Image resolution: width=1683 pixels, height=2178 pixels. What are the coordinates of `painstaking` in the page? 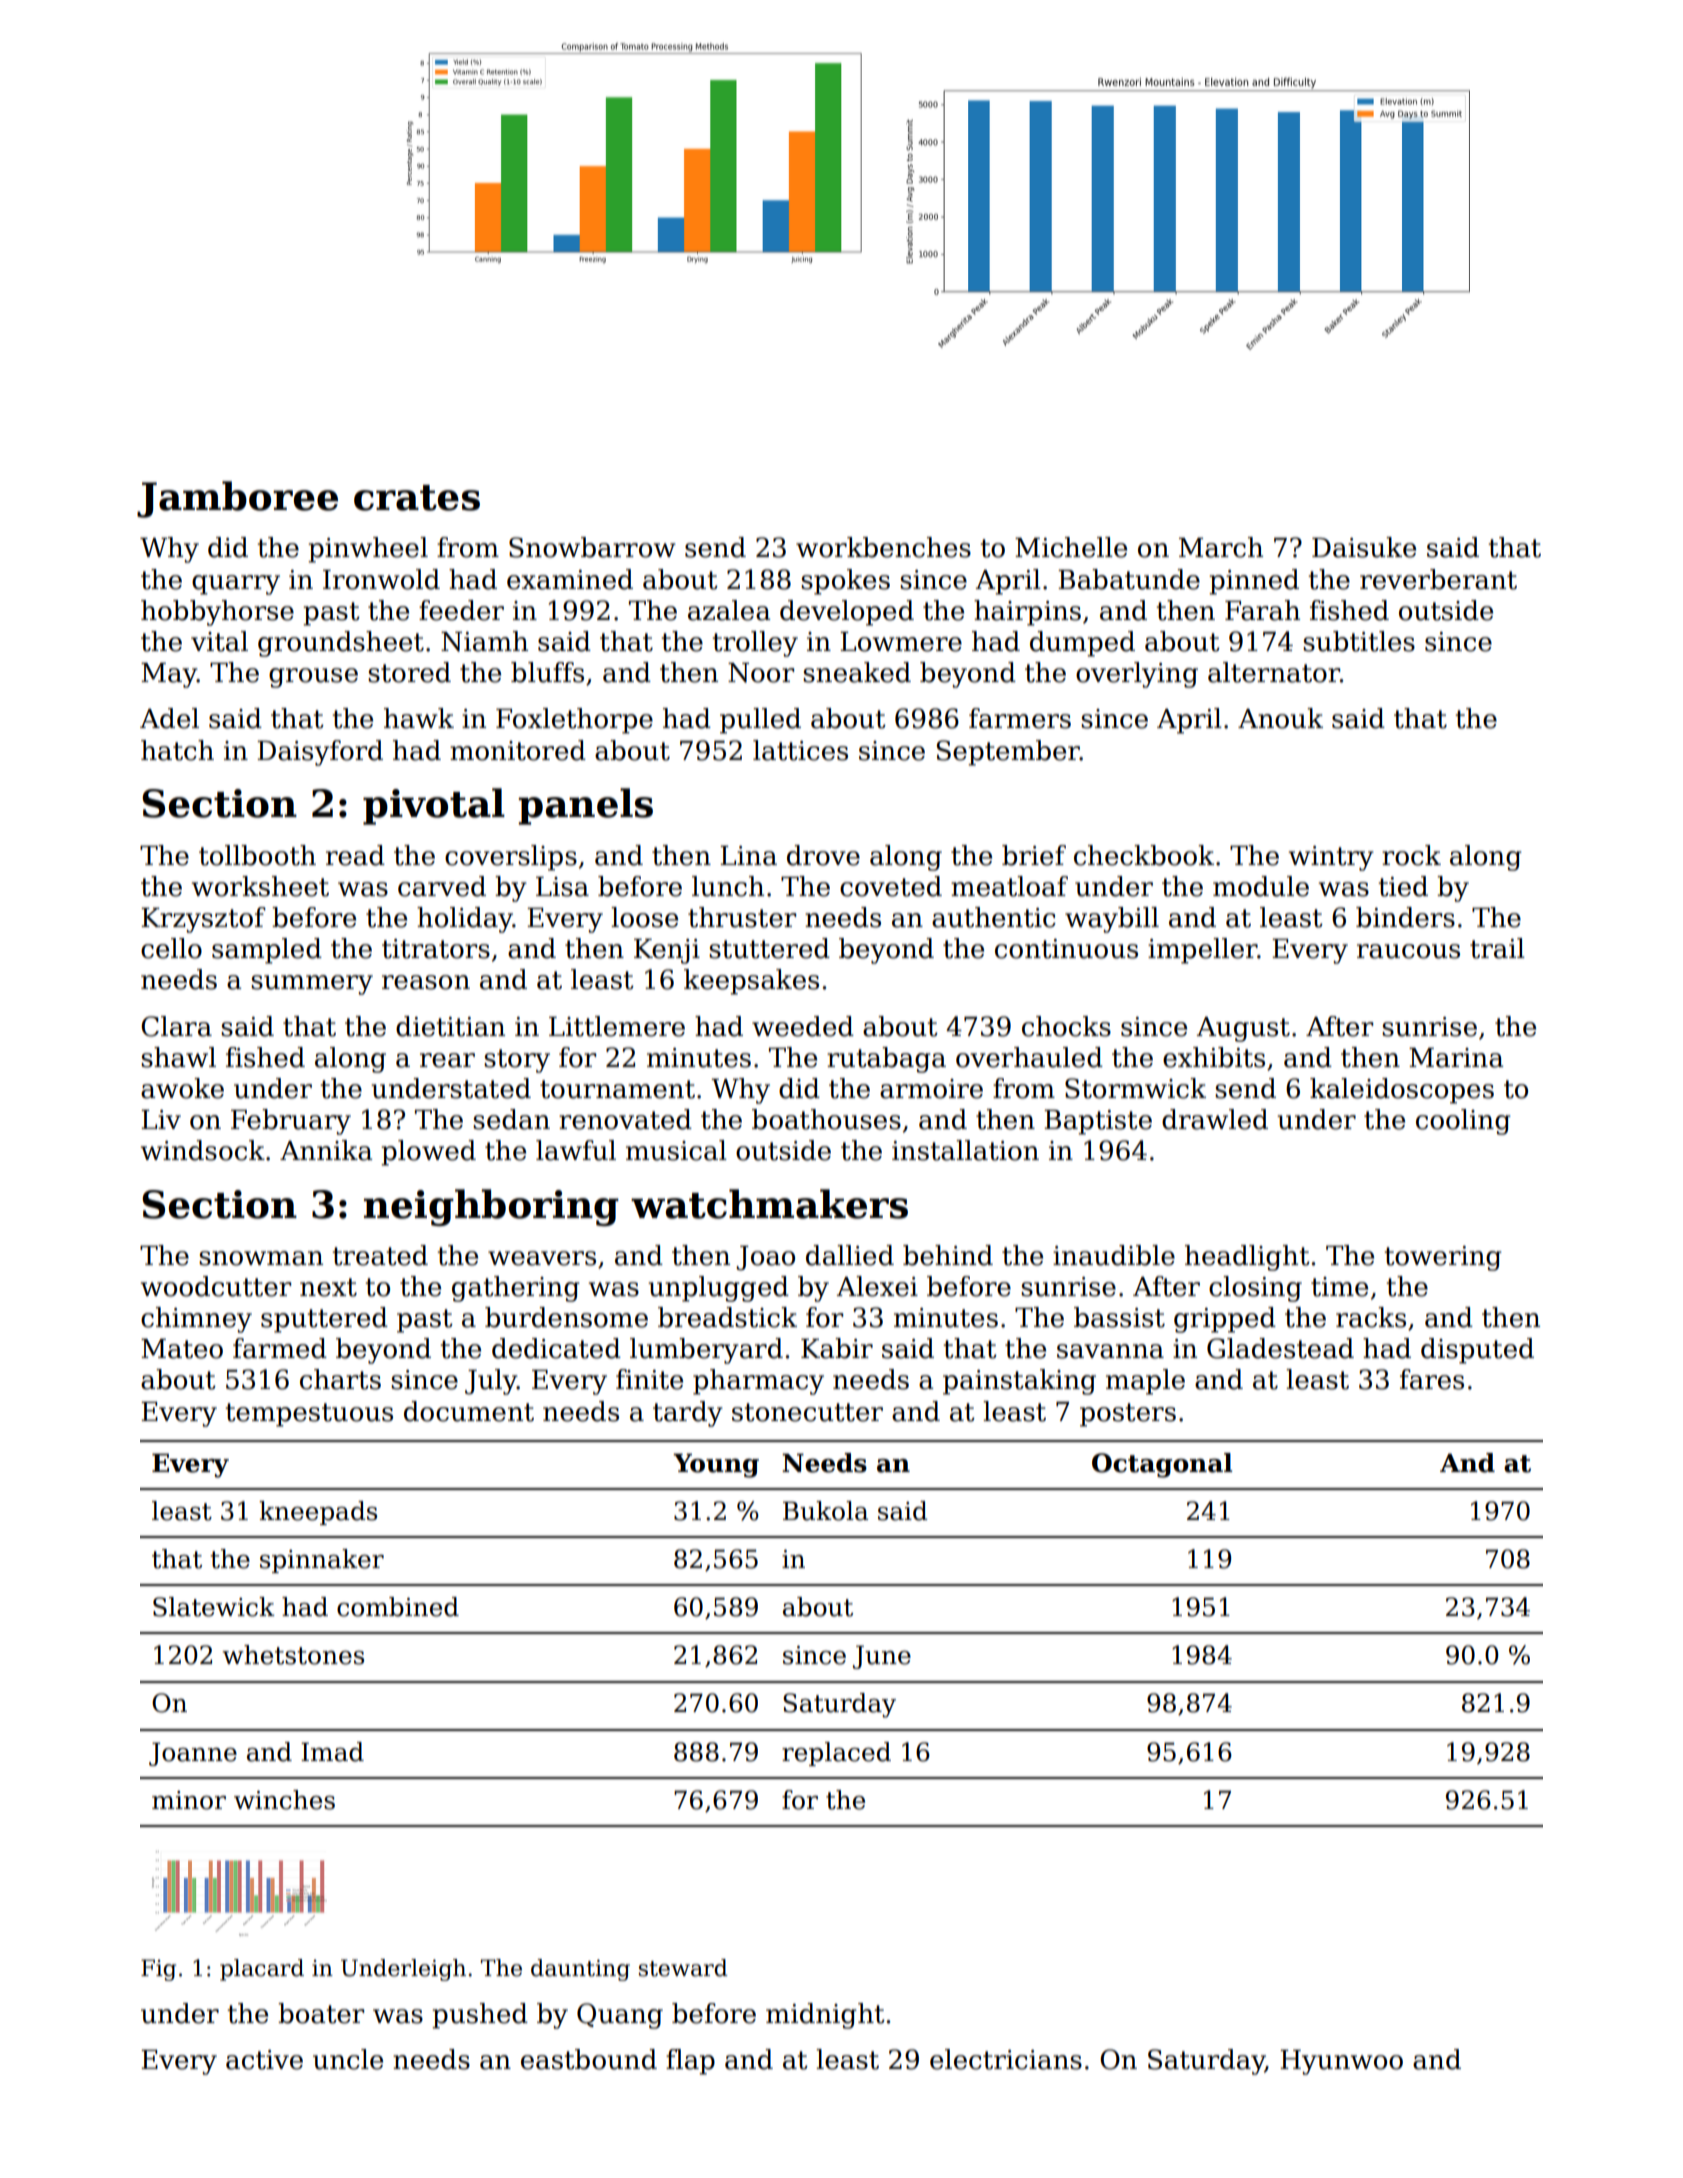 It's located at (1019, 1382).
